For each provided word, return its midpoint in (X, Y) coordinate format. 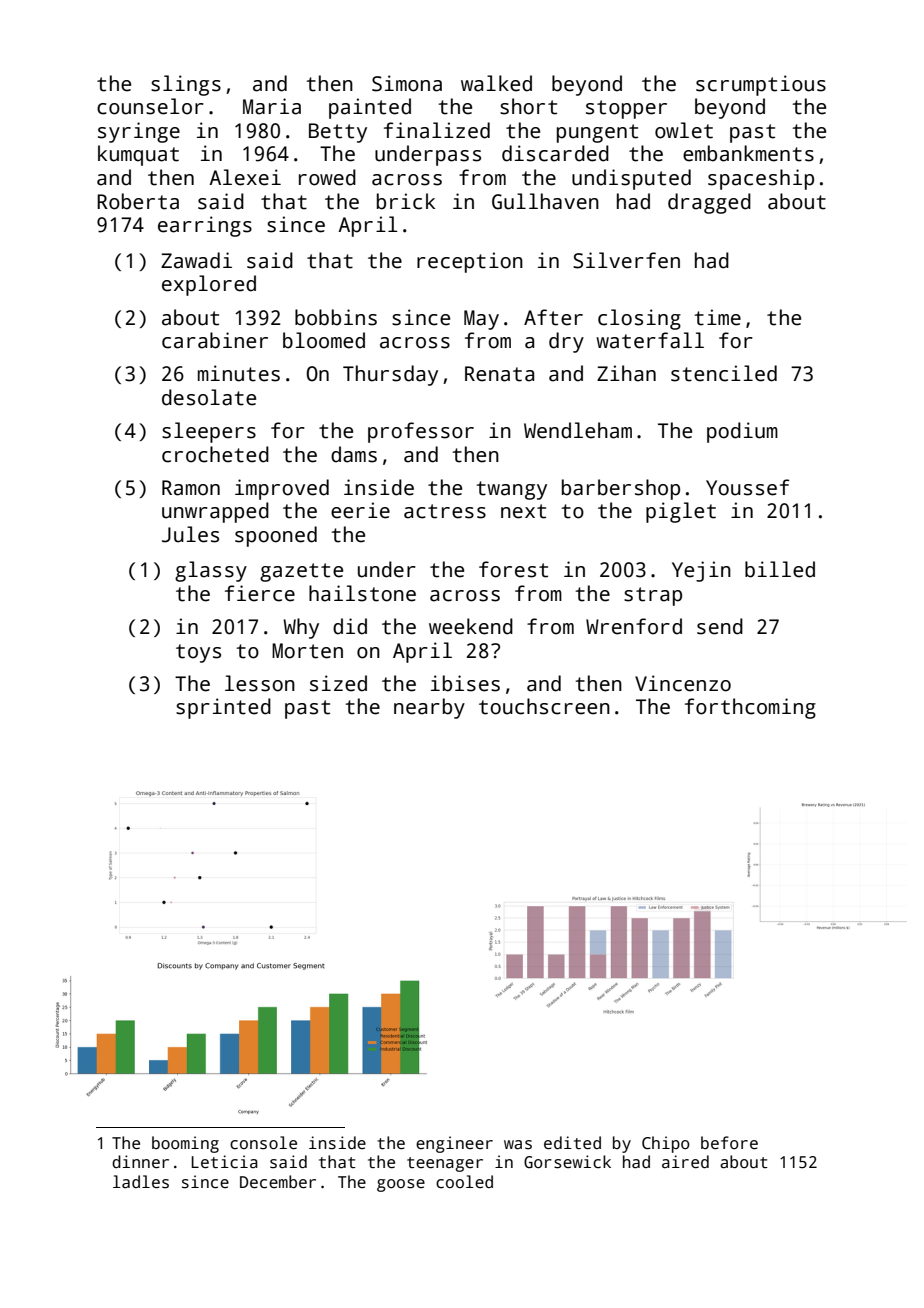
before (729, 1142)
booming (185, 1144)
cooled (464, 1182)
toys (198, 653)
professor (421, 432)
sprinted (223, 708)
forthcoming (750, 708)
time (718, 317)
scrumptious (761, 85)
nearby (429, 708)
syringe (139, 132)
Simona (407, 83)
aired (685, 1161)
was (518, 1145)
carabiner (215, 340)
